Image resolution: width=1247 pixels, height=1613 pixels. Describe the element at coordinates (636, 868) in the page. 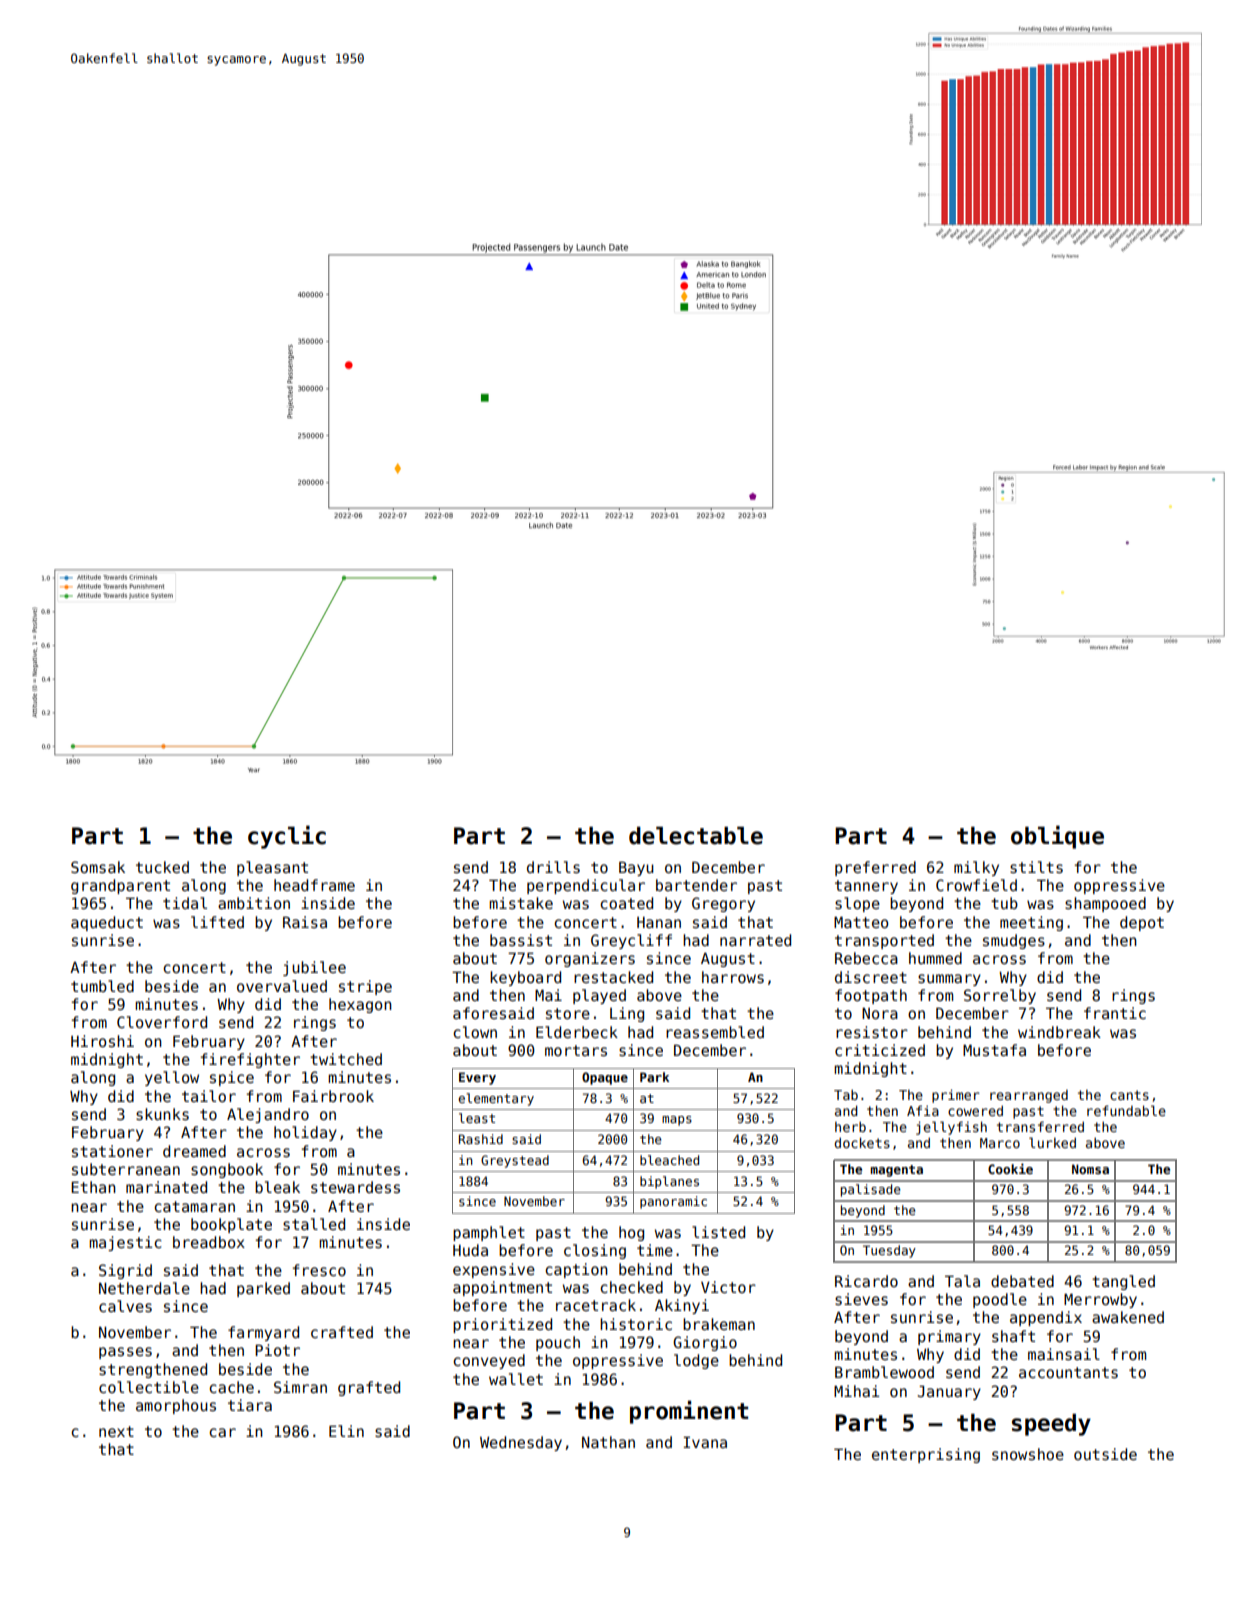

I see `Bayu` at that location.
